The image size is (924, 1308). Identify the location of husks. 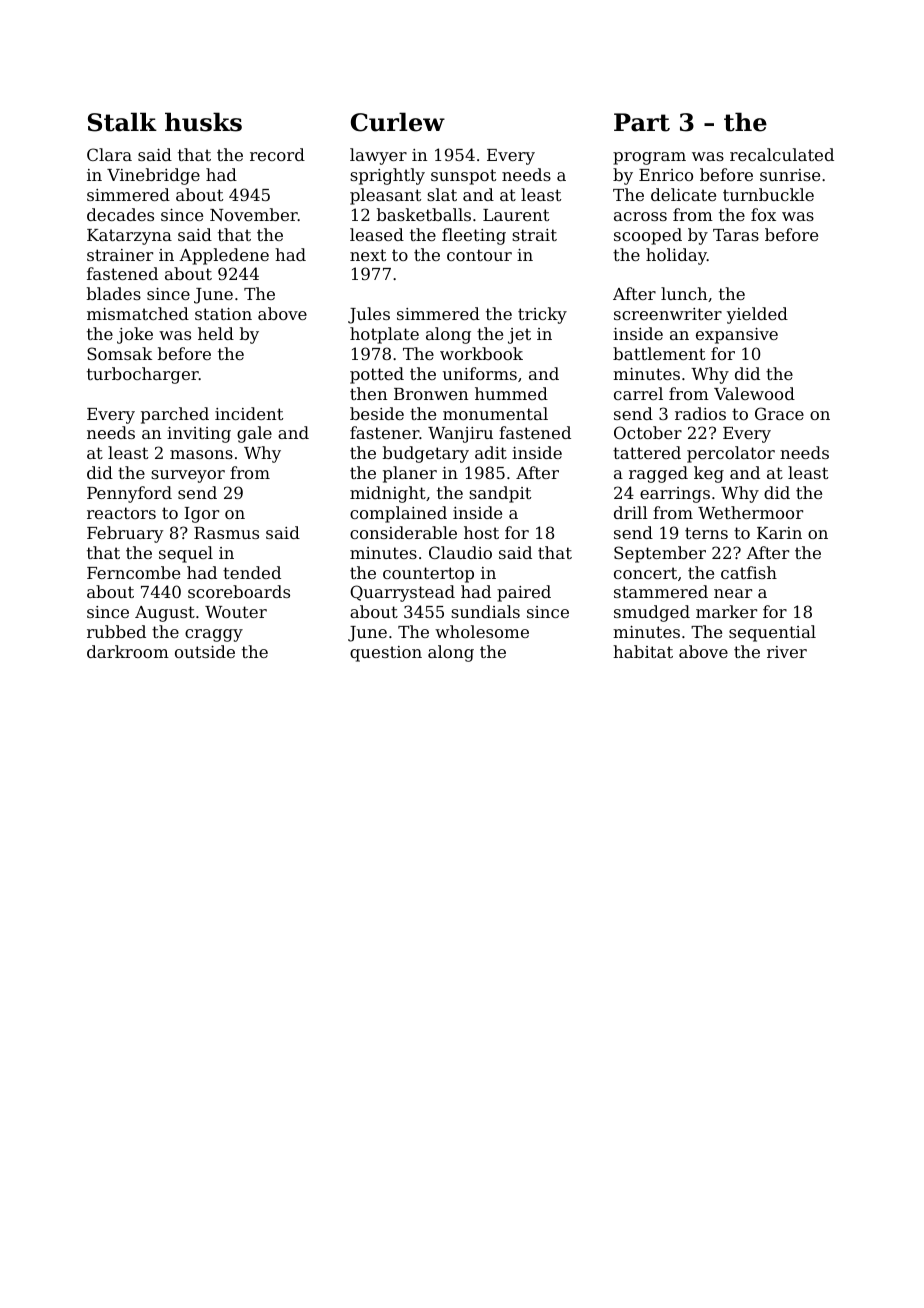
(203, 122).
